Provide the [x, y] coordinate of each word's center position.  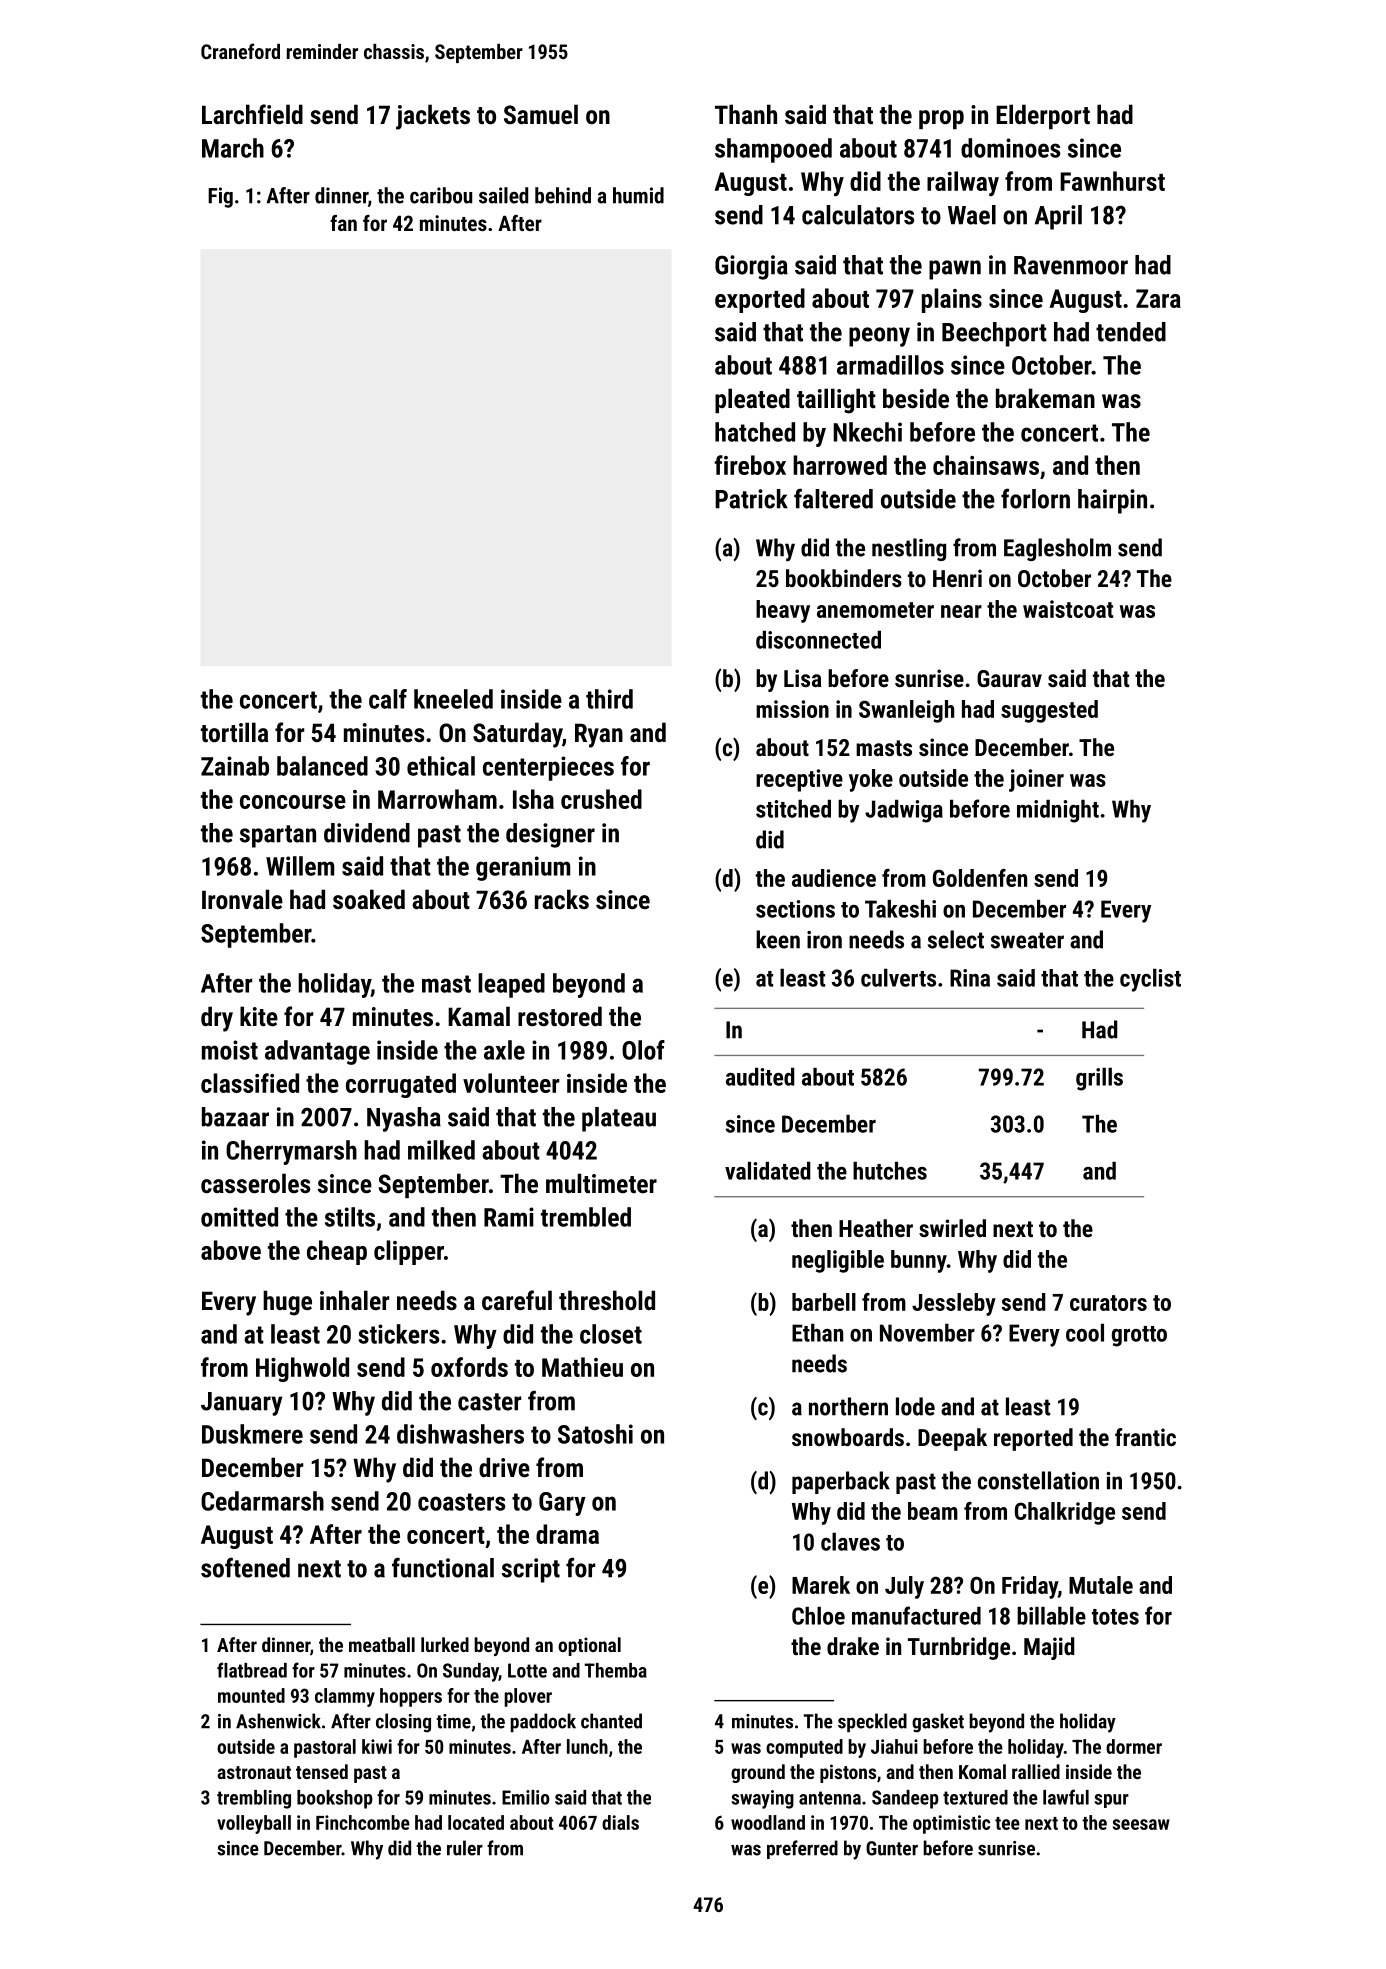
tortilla [234, 732]
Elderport [1043, 116]
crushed [601, 799]
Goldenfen [980, 878]
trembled [586, 1217]
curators [1108, 1303]
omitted [239, 1217]
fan [343, 223]
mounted [251, 1695]
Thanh [746, 114]
